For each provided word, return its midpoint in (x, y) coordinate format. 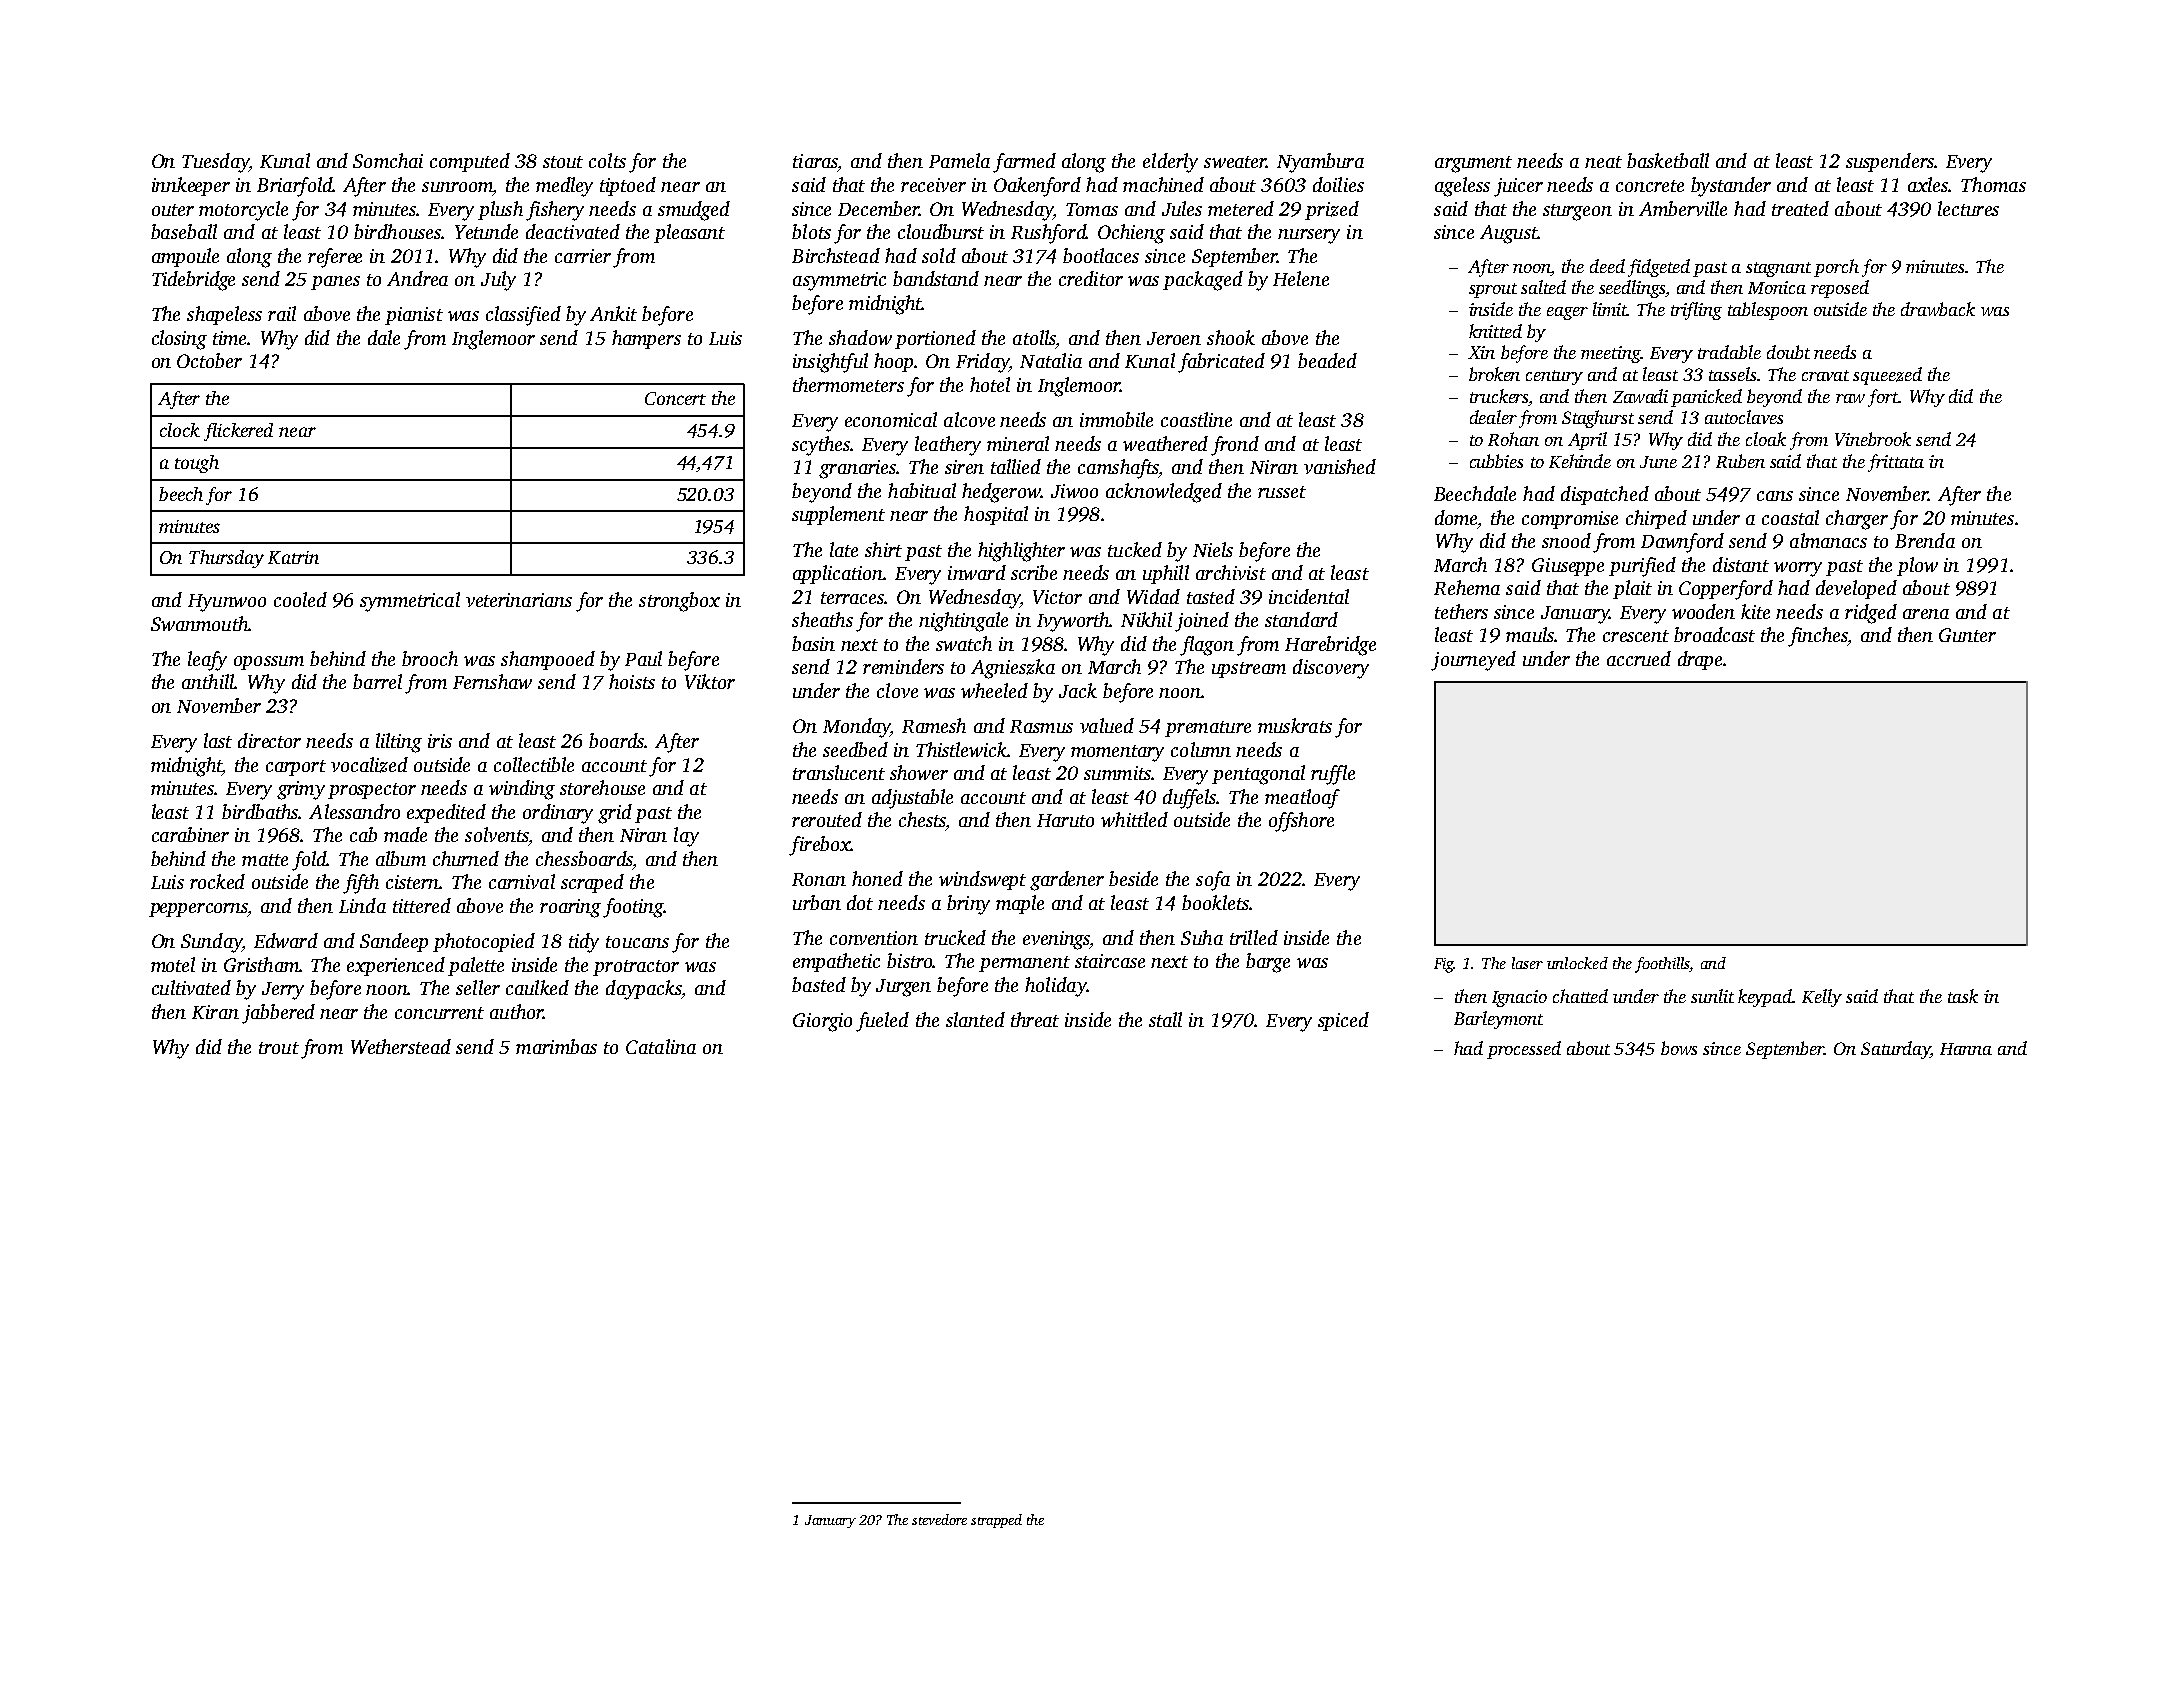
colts (607, 160)
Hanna (1966, 1049)
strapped (996, 1521)
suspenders (1890, 162)
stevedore (939, 1519)
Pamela (959, 160)
